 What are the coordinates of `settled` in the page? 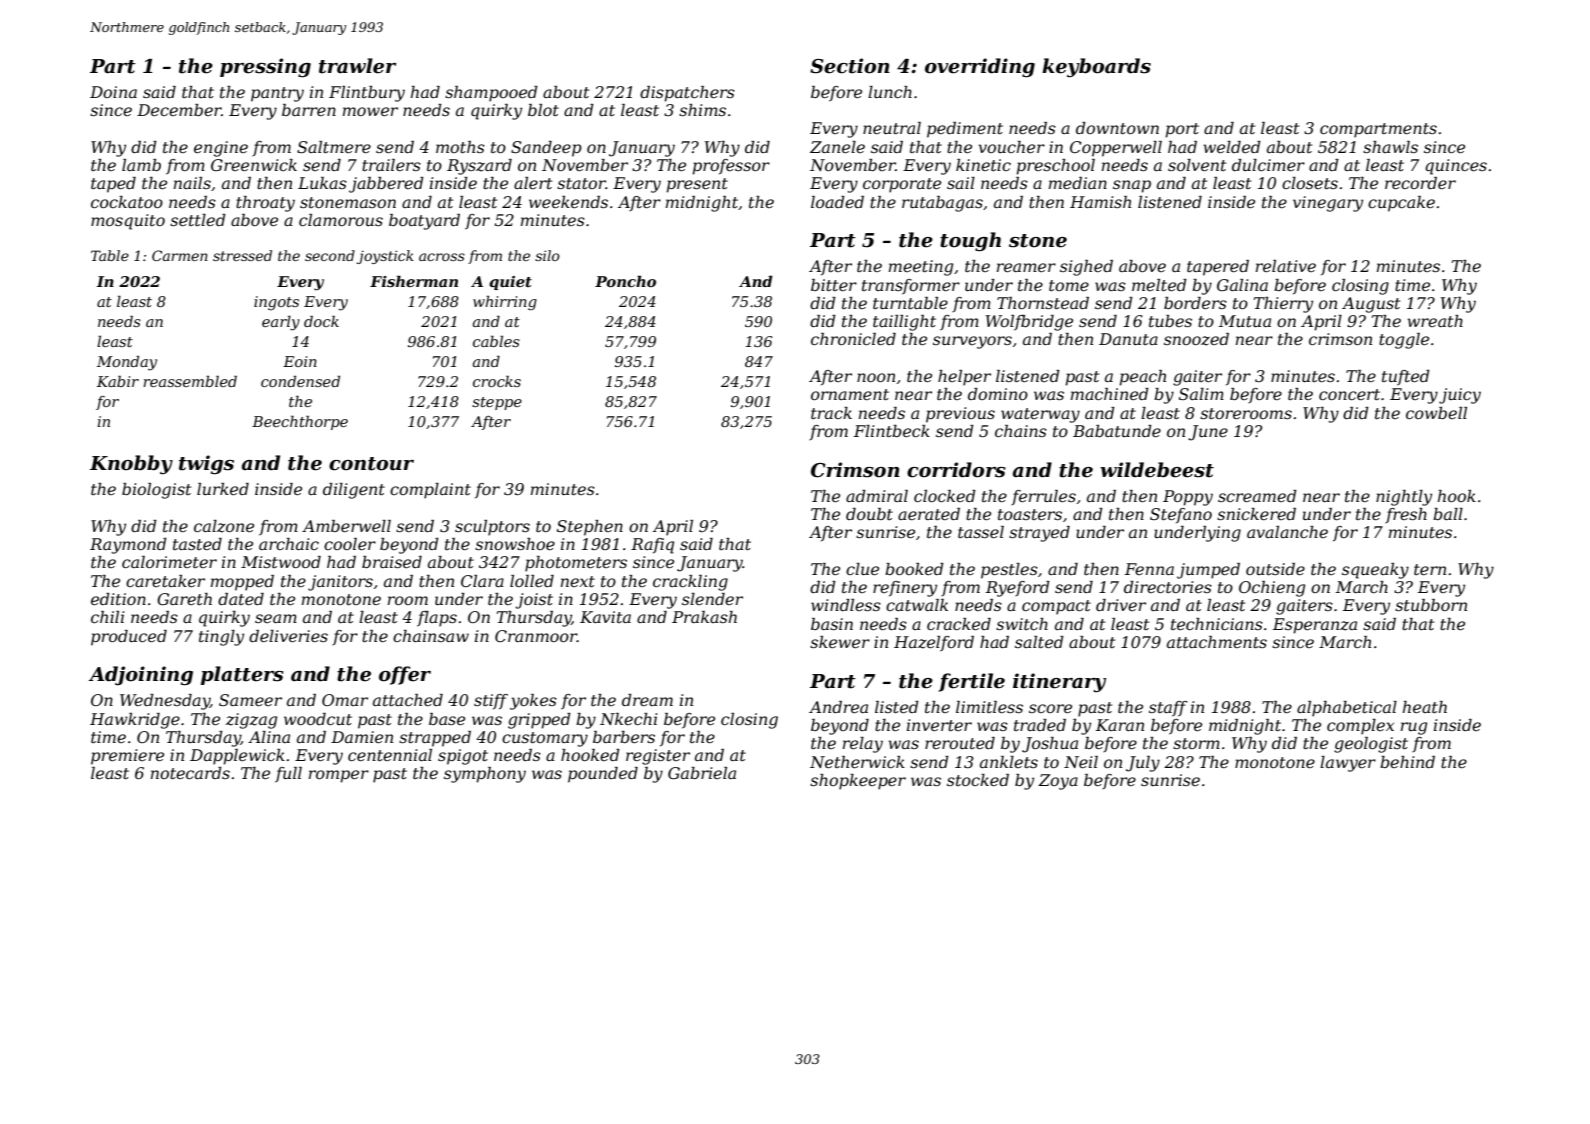 It's located at (198, 220).
